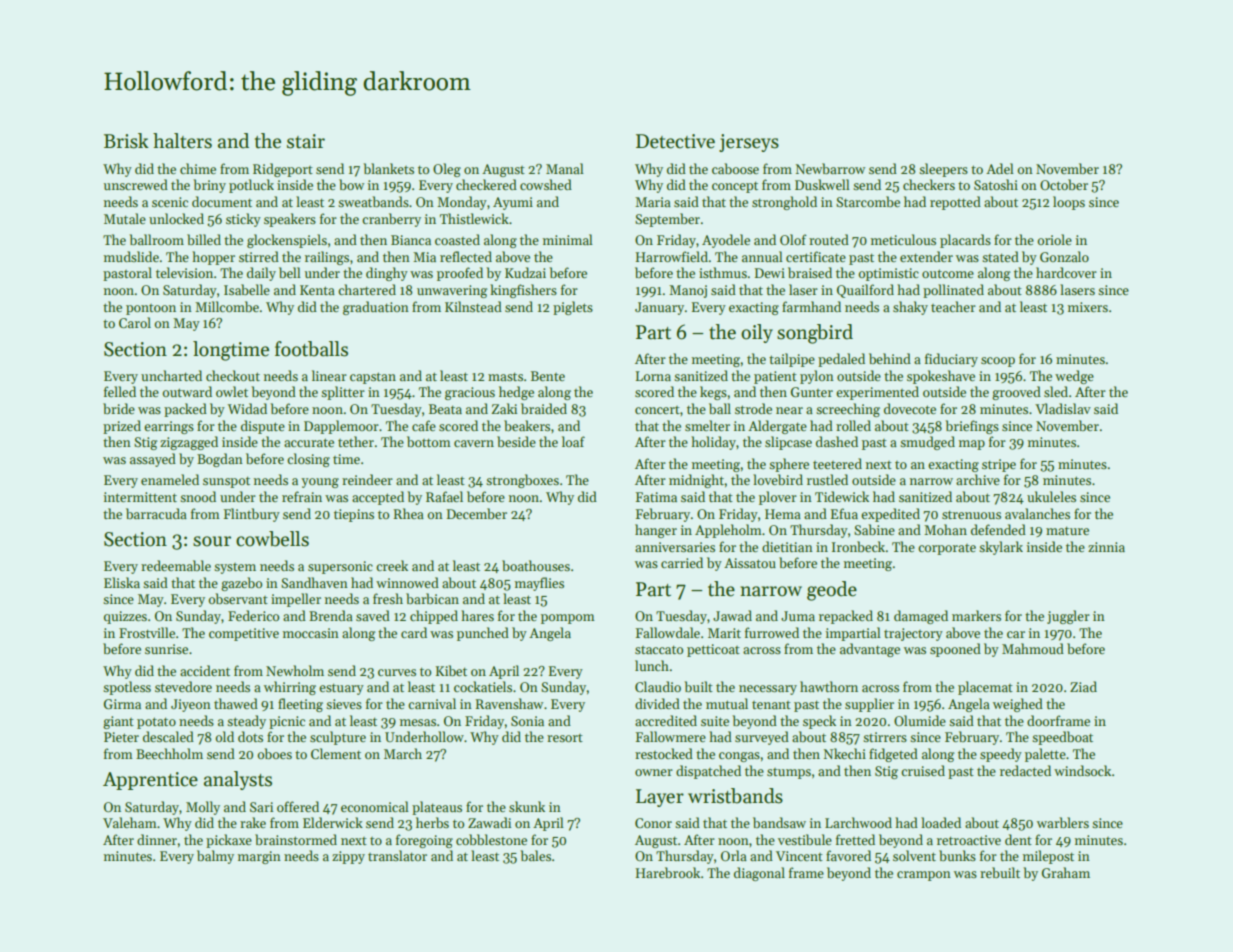 The height and width of the image is (952, 1233). I want to click on repotted, so click(955, 203).
